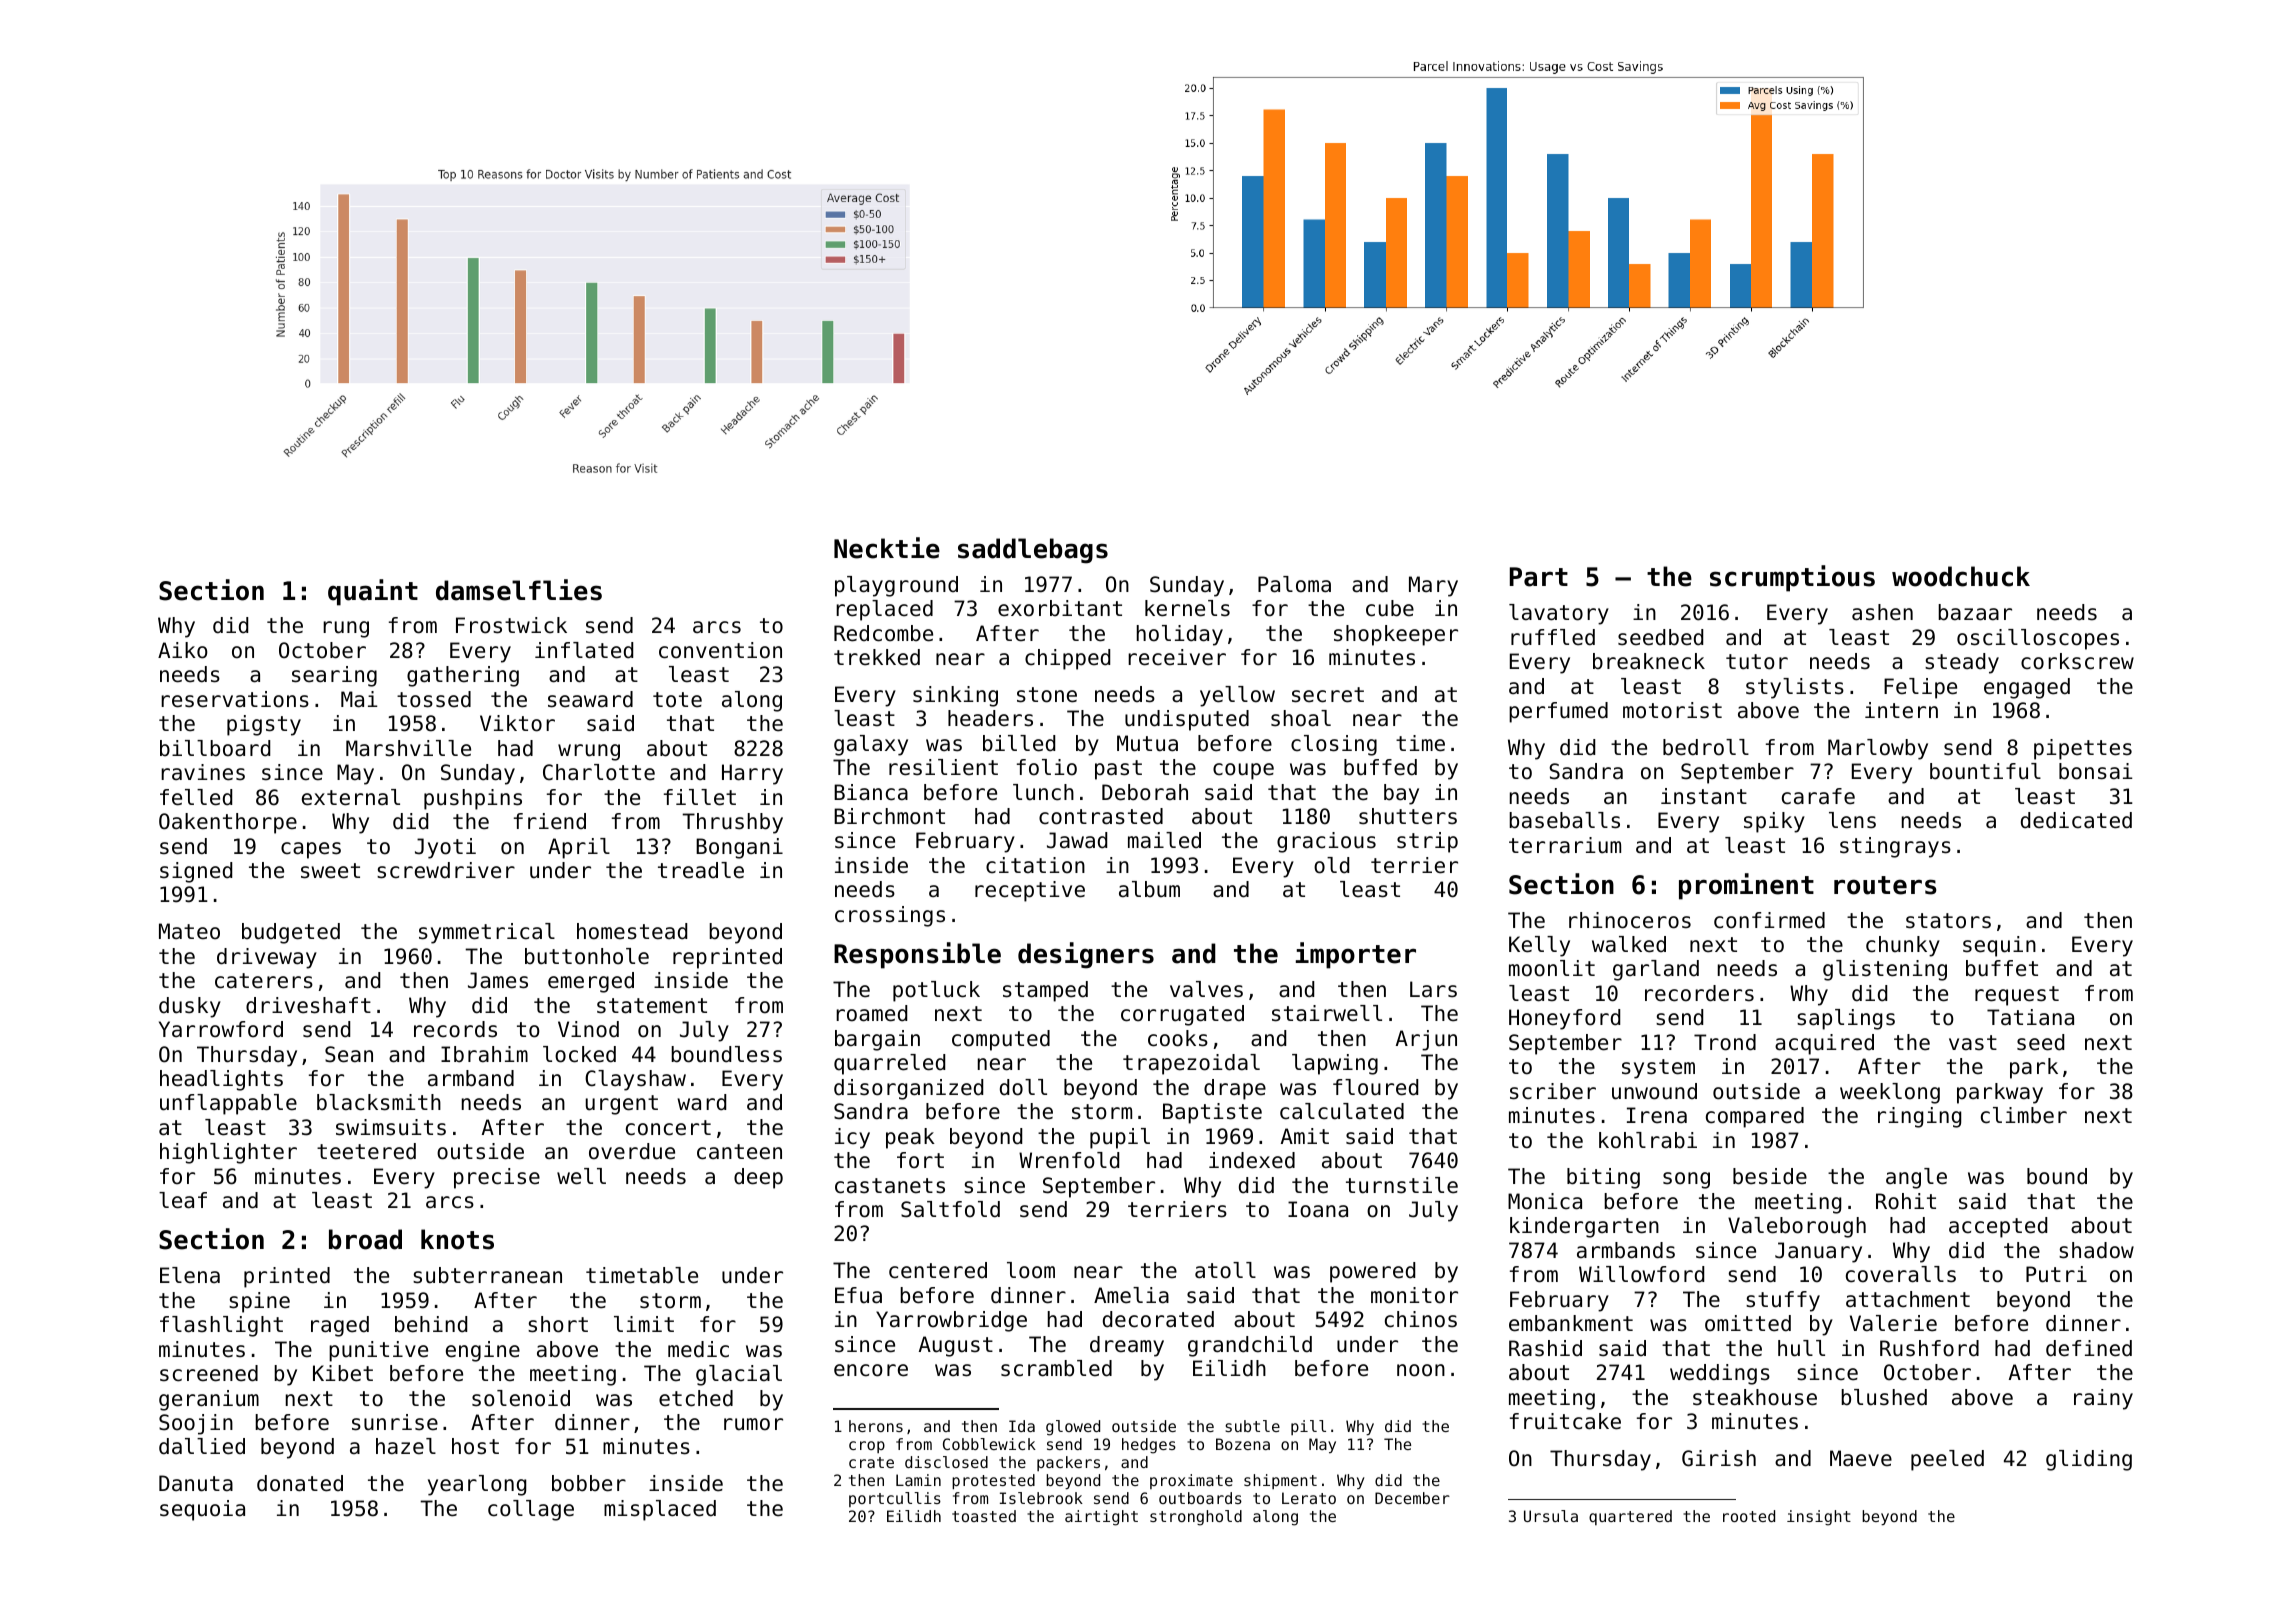 The image size is (2292, 1620). What do you see at coordinates (1539, 577) in the document?
I see `Part` at bounding box center [1539, 577].
